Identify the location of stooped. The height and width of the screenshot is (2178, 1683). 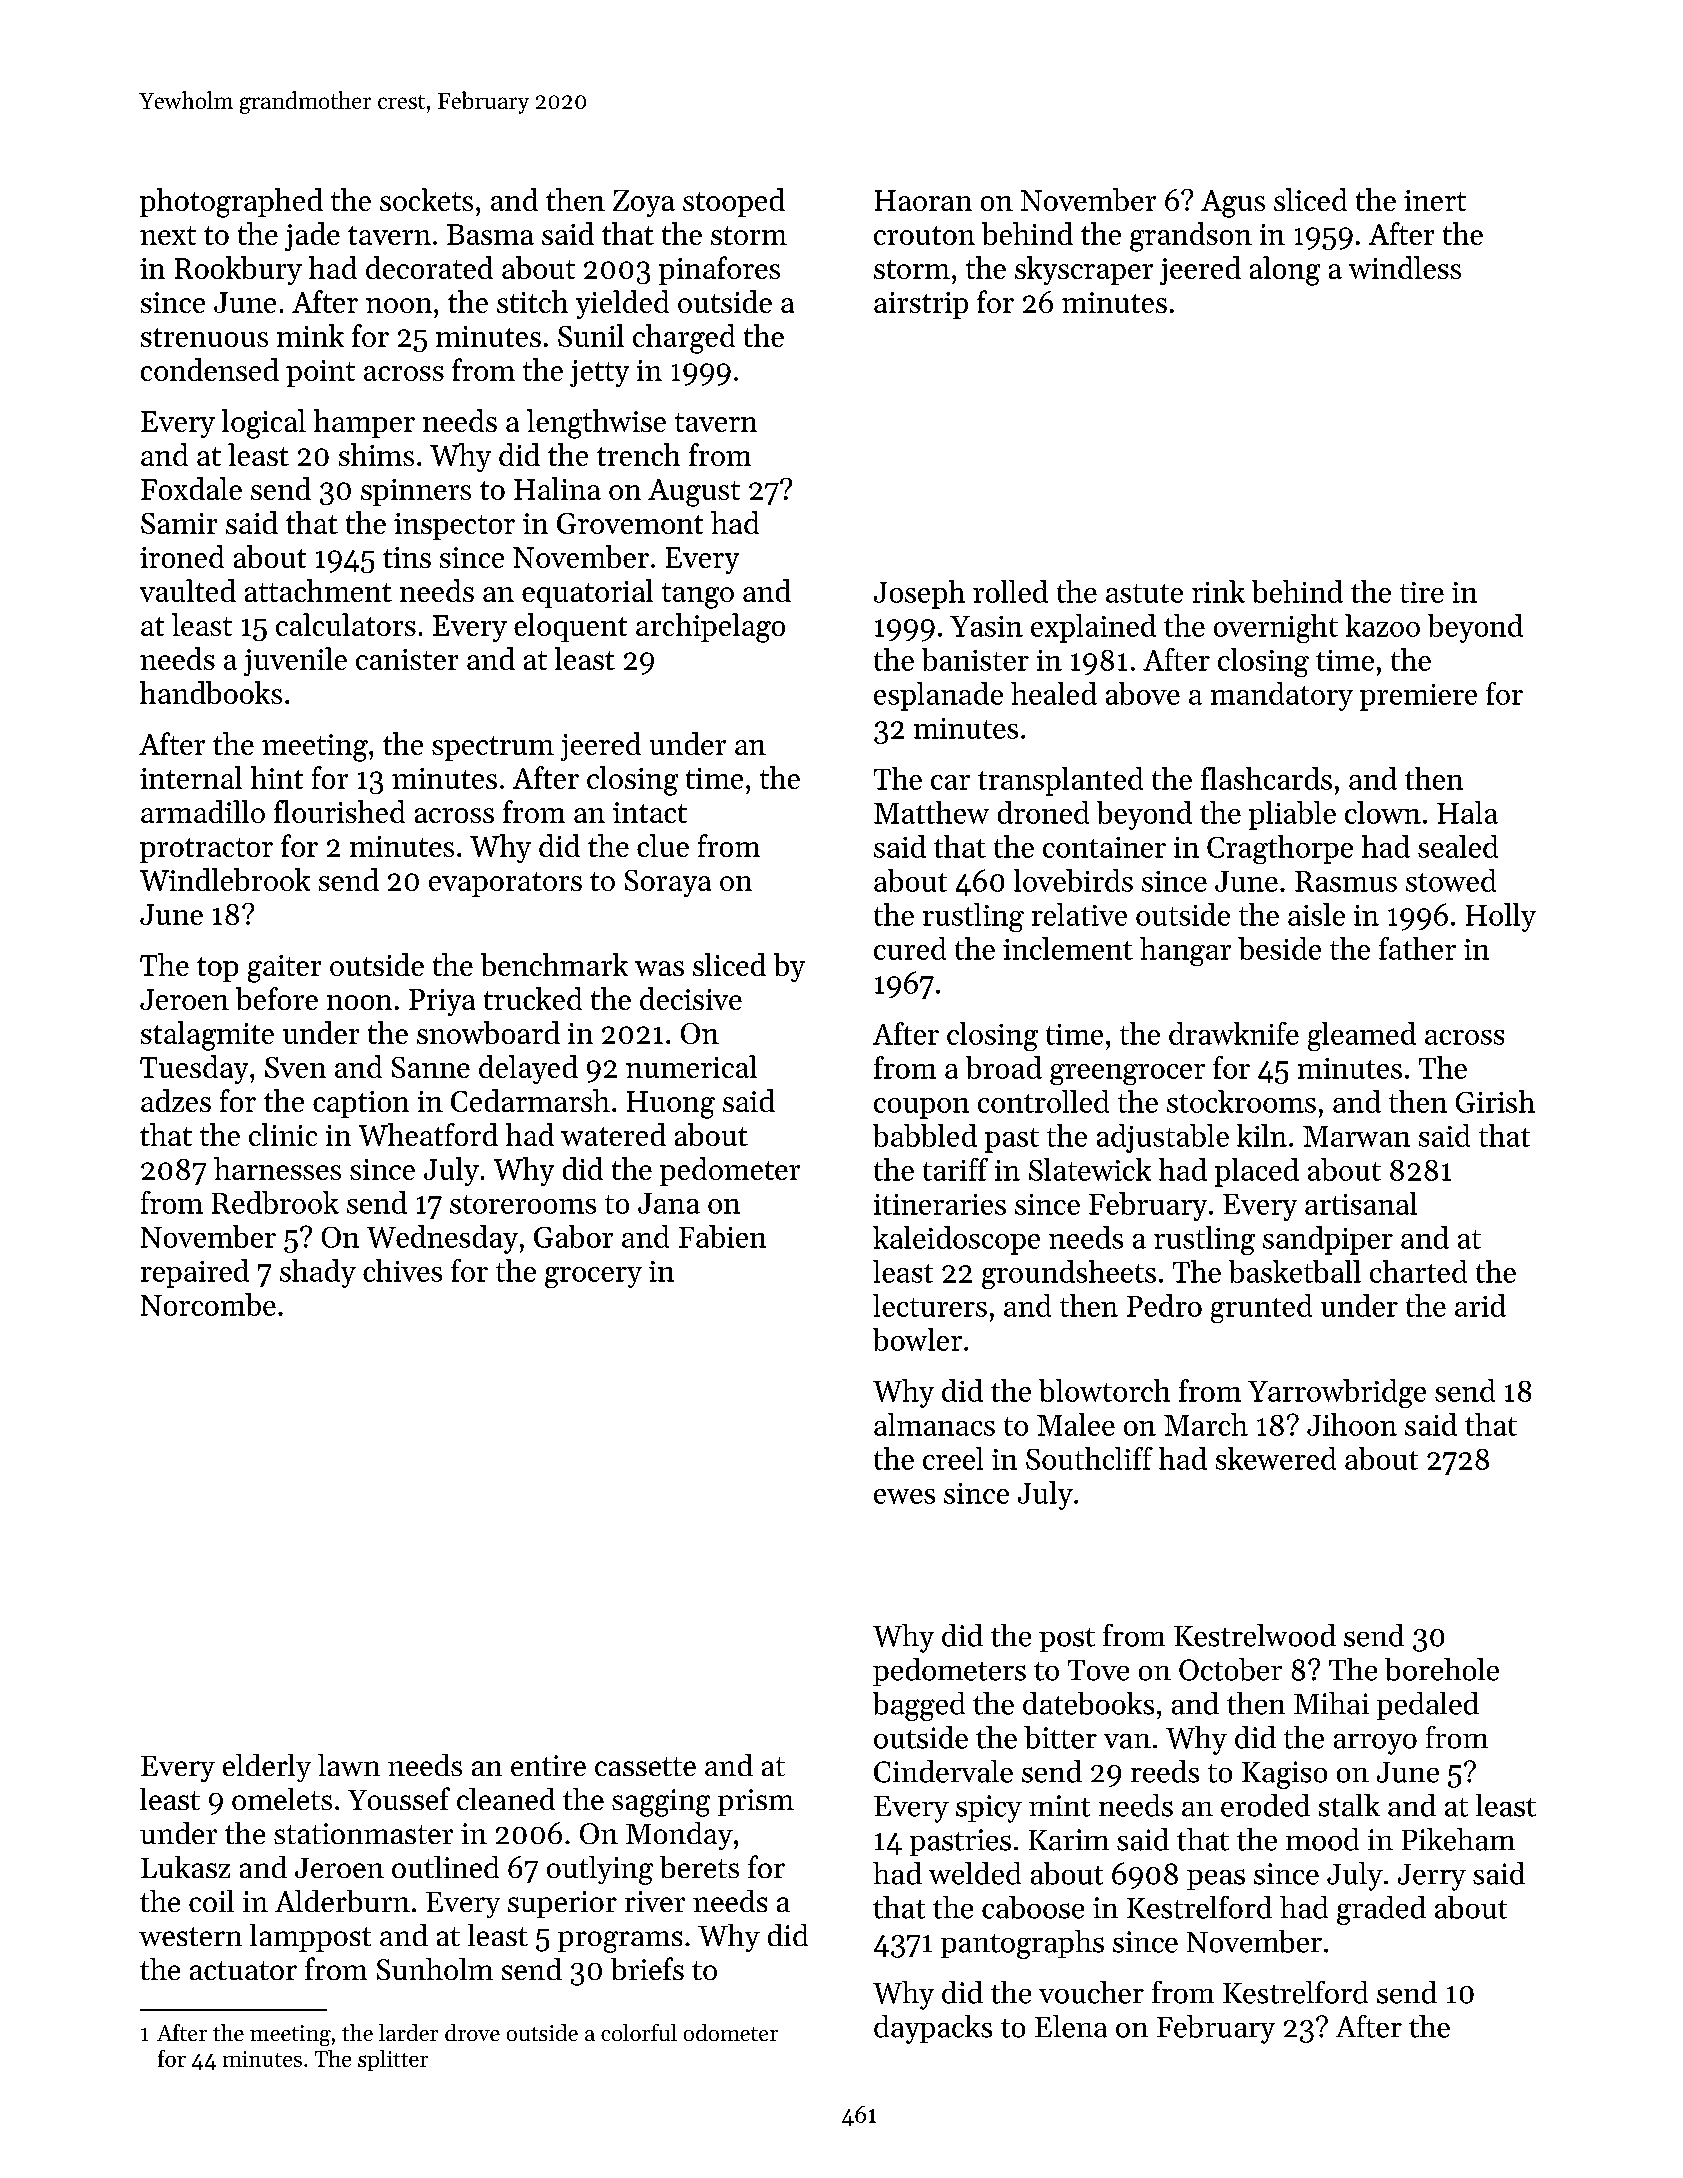
(734, 202).
